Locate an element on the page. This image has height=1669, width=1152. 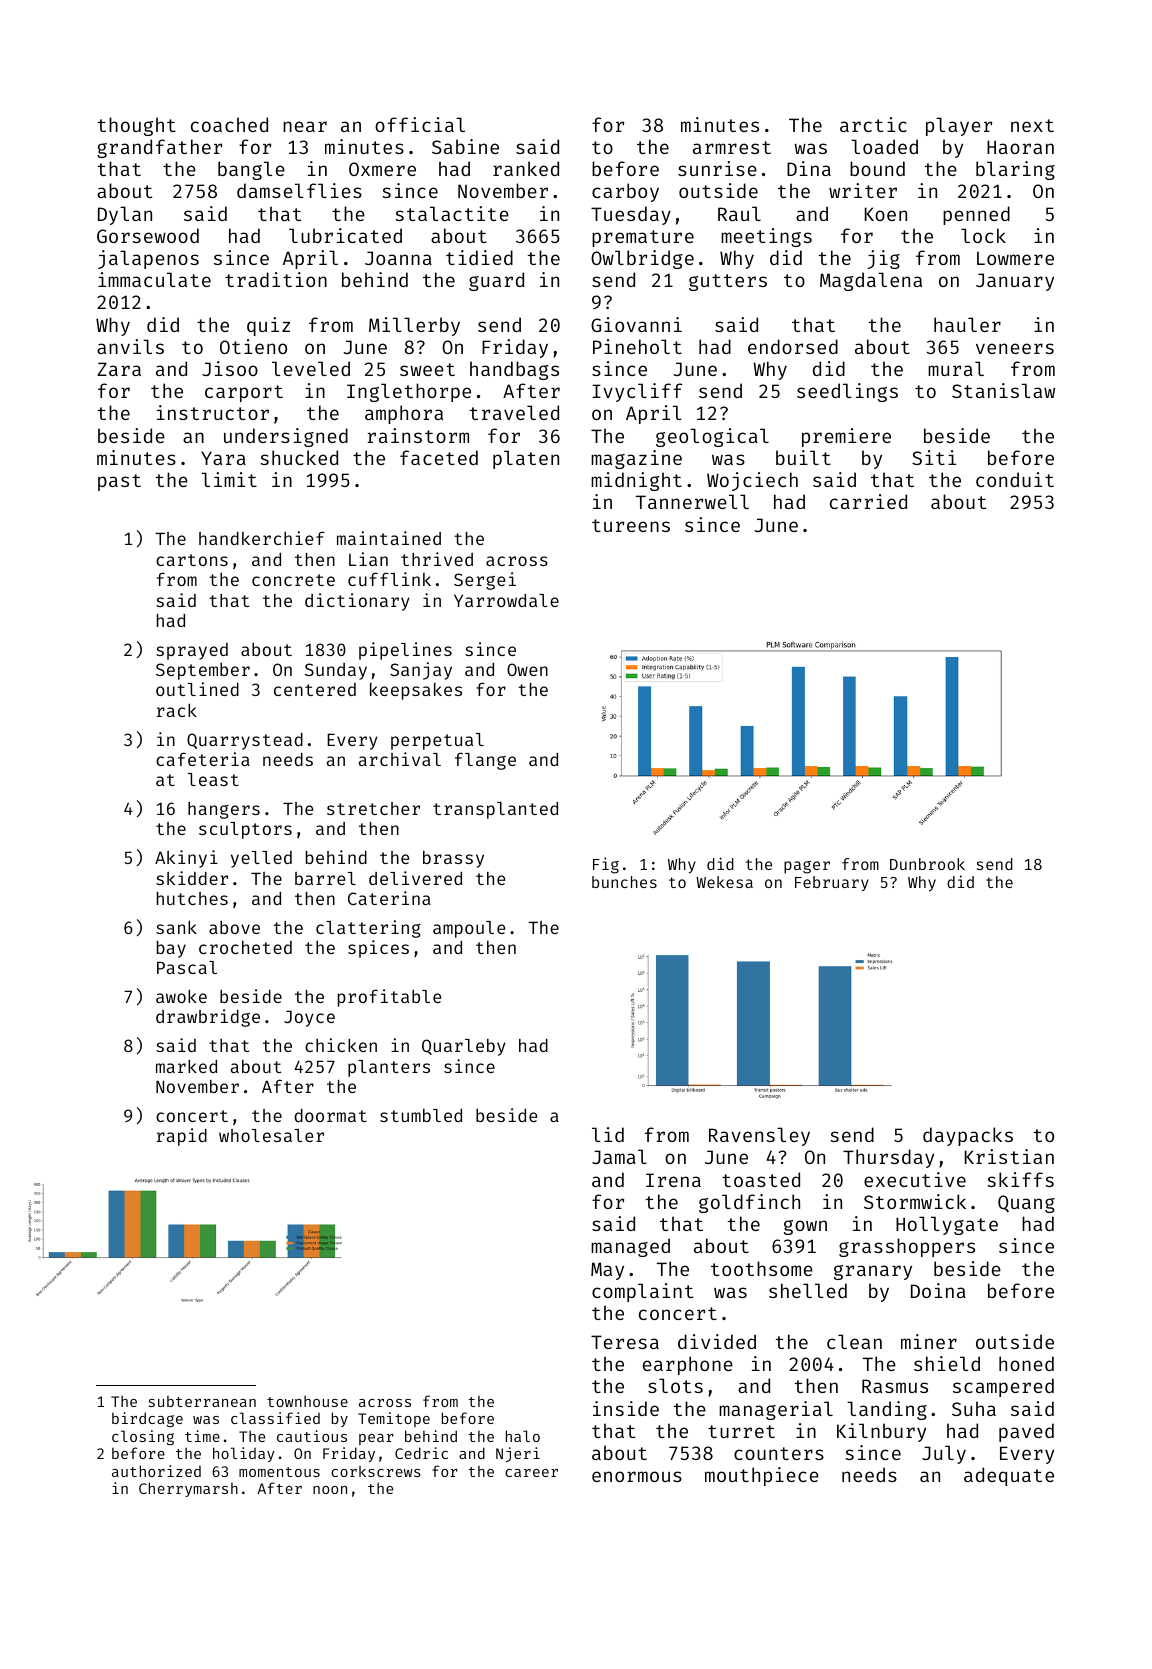
armrest is located at coordinates (732, 147).
